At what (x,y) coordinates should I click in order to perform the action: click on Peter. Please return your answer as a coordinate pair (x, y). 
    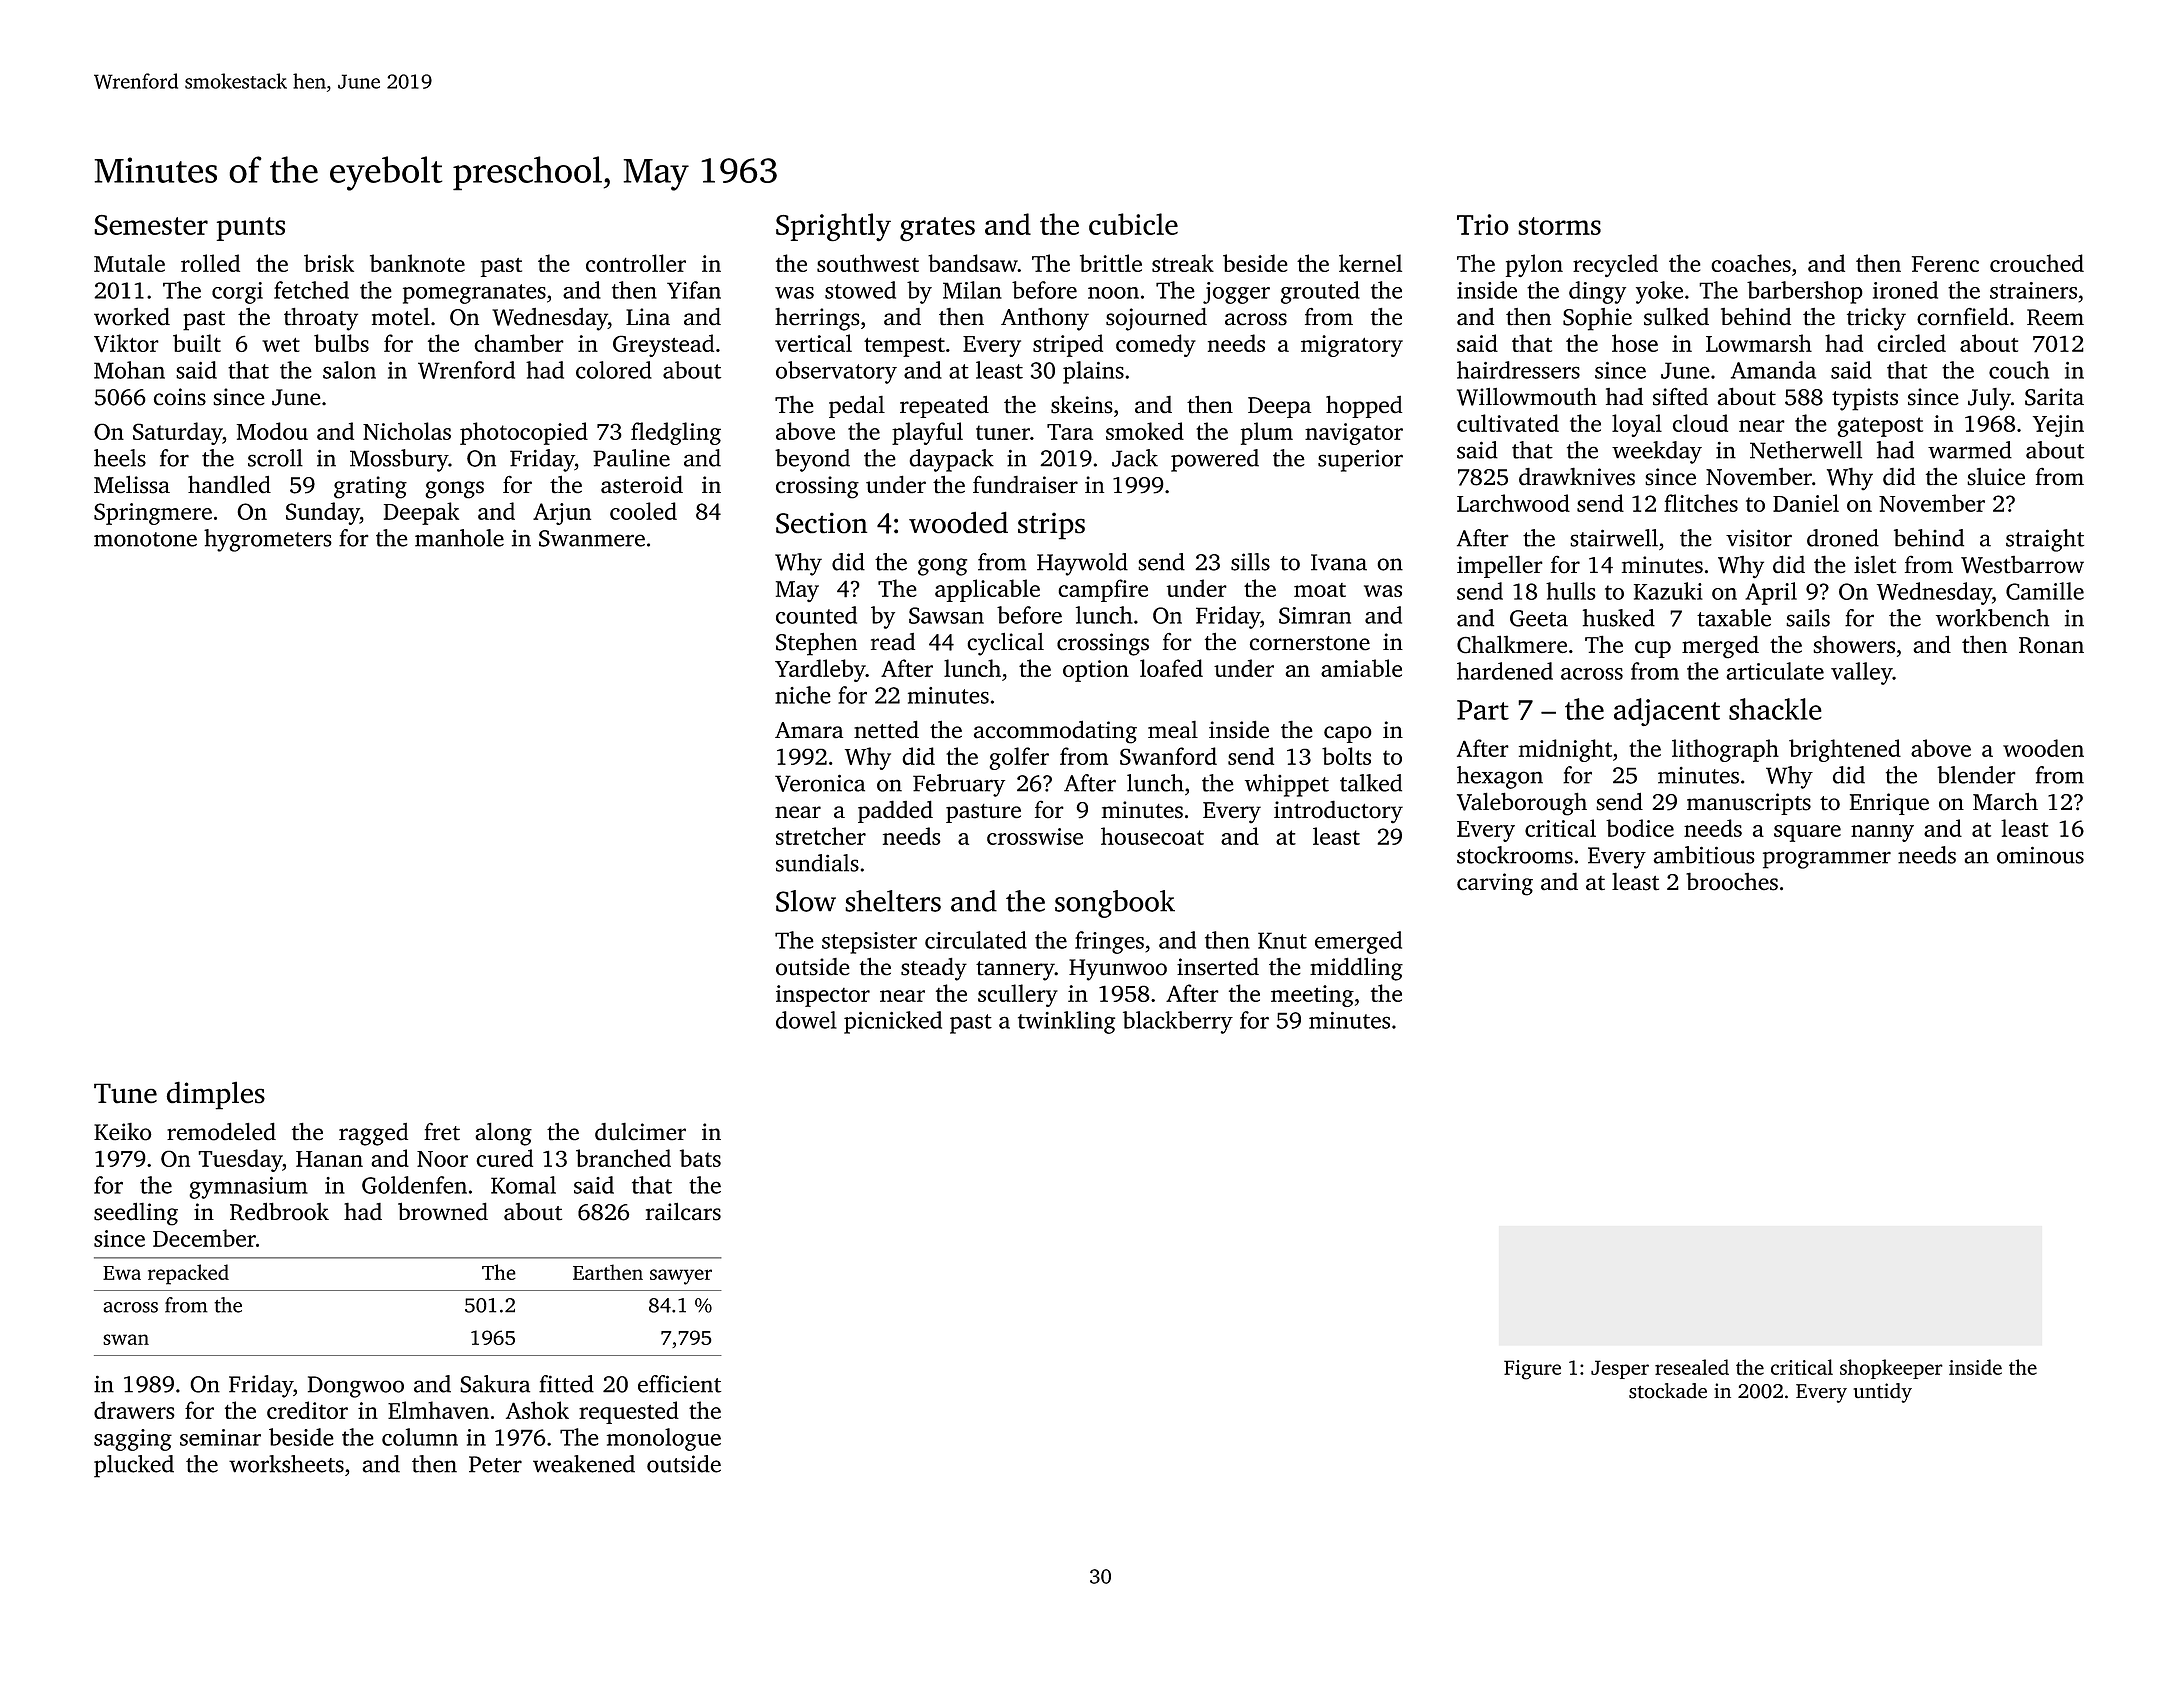
    Looking at the image, I should click on (495, 1464).
